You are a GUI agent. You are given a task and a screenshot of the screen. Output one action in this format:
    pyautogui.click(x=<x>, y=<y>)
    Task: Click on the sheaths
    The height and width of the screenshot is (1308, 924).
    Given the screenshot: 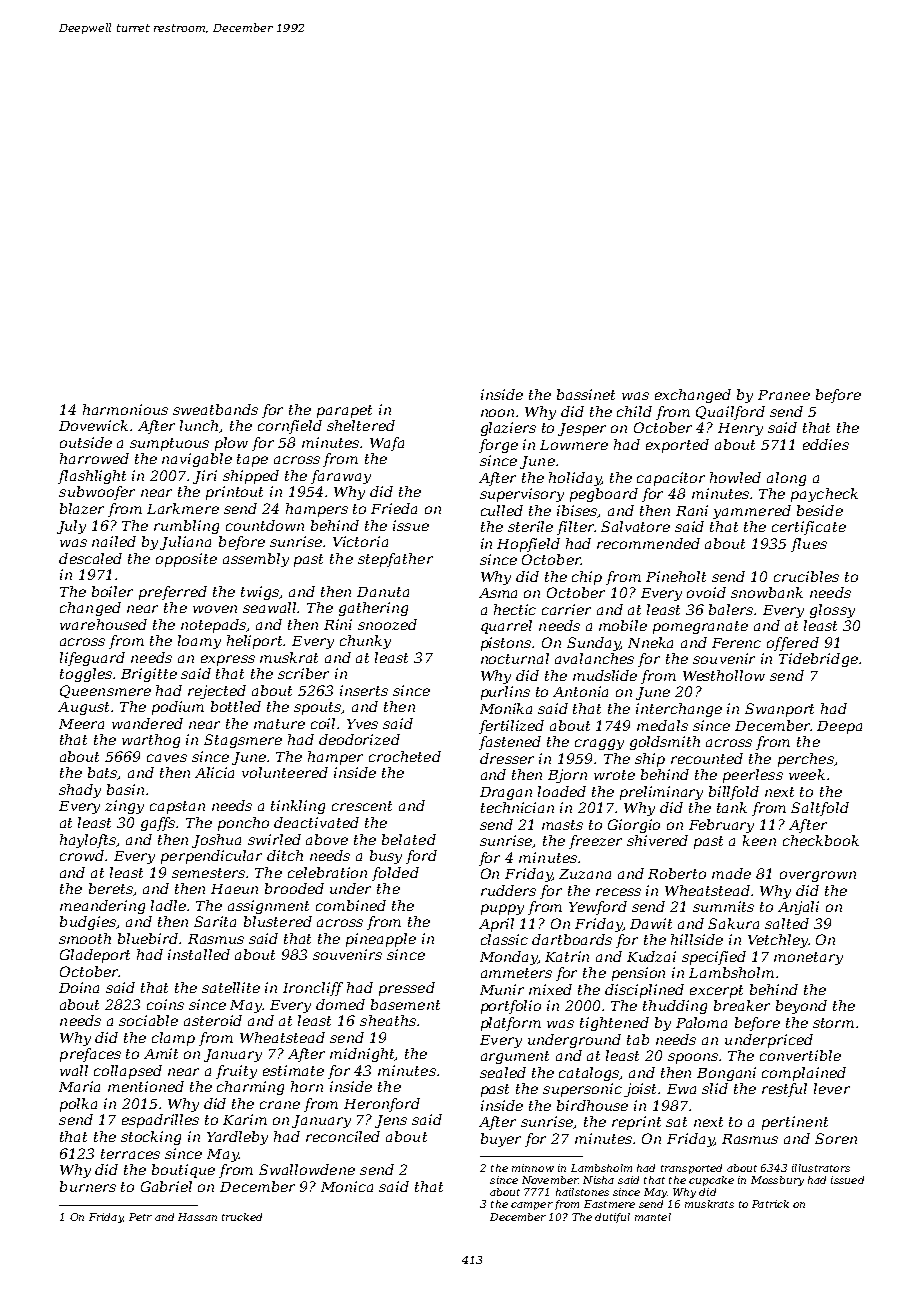 What is the action you would take?
    pyautogui.click(x=388, y=1020)
